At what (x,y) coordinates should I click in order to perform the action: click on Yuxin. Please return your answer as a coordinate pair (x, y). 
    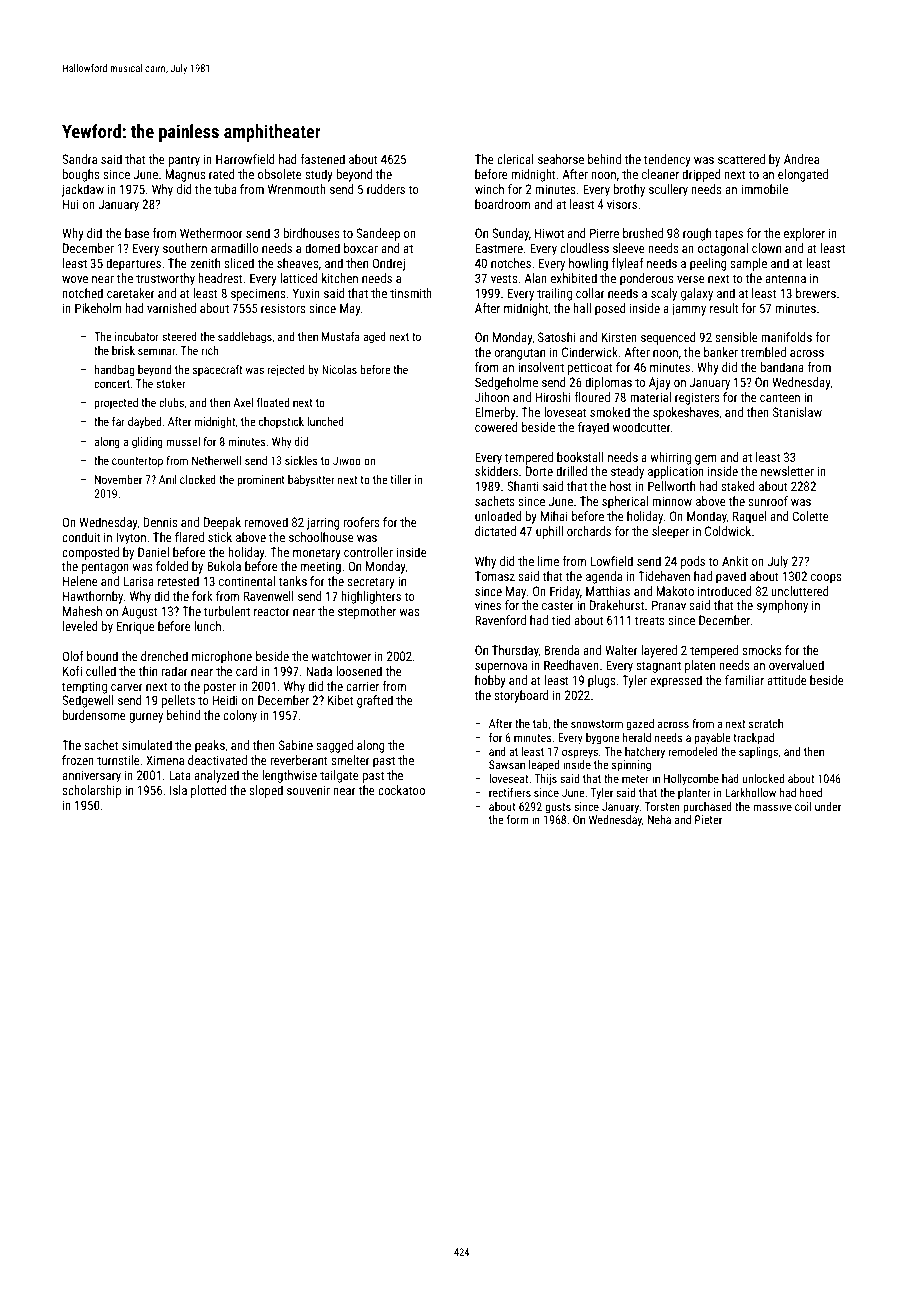
    Looking at the image, I should click on (306, 293).
